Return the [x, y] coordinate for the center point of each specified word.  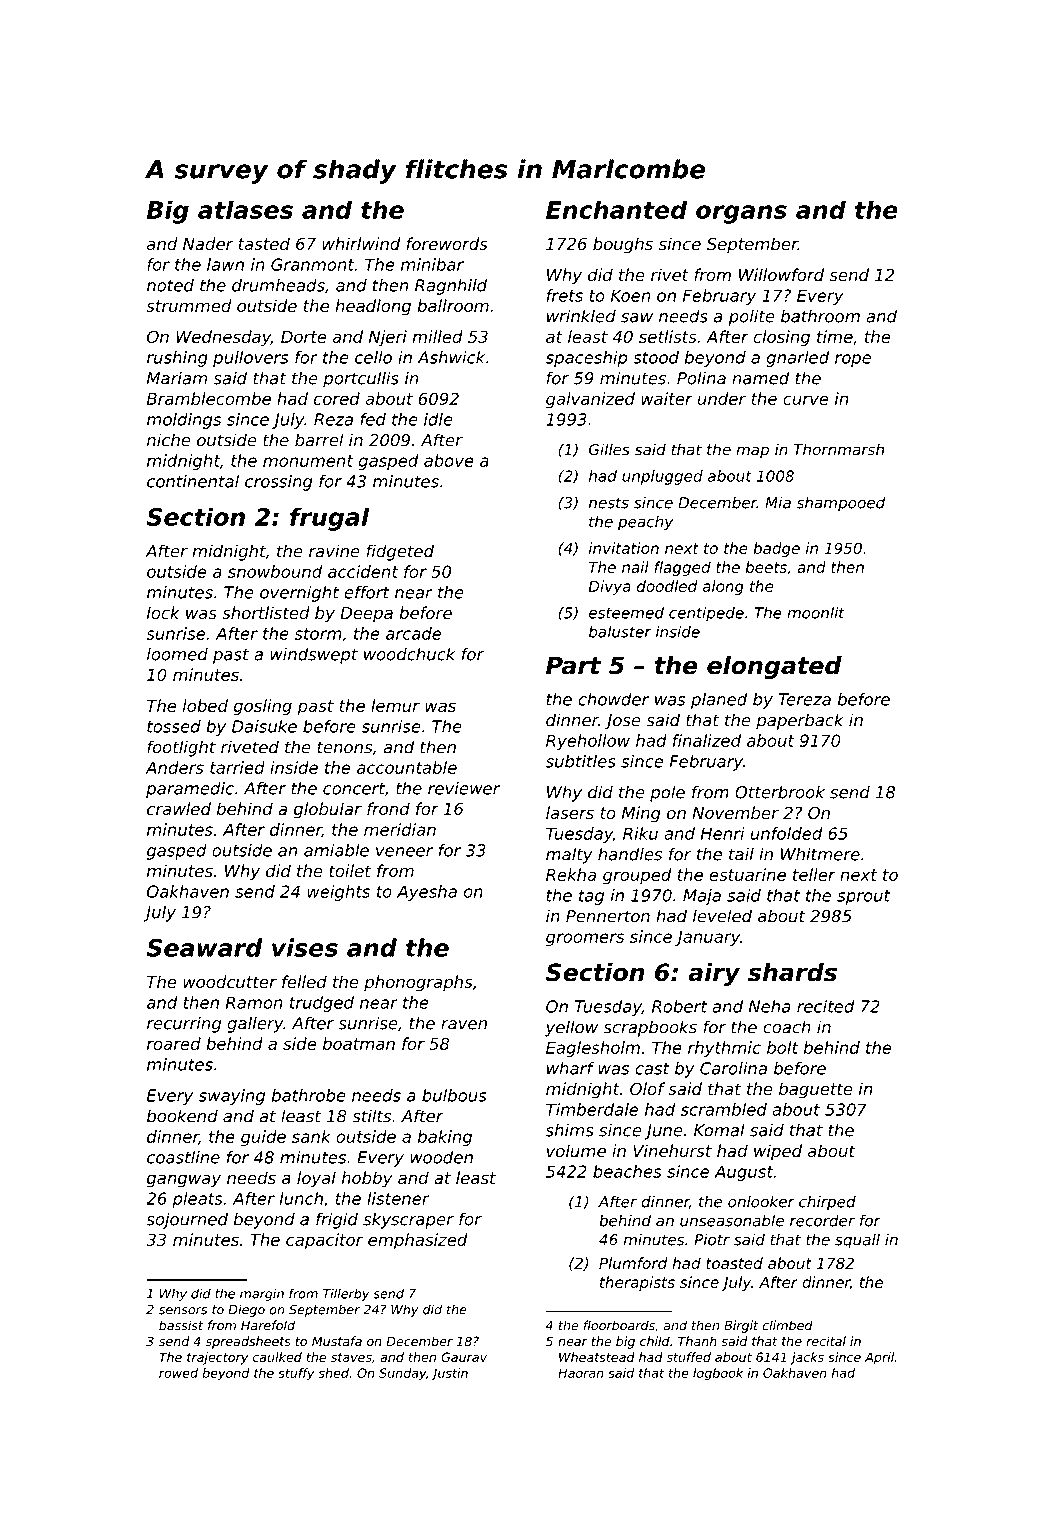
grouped [637, 876]
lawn [225, 264]
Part [573, 665]
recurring [184, 1025]
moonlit [816, 613]
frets [565, 295]
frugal [329, 519]
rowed [178, 1373]
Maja [702, 897]
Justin [449, 1374]
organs [741, 214]
